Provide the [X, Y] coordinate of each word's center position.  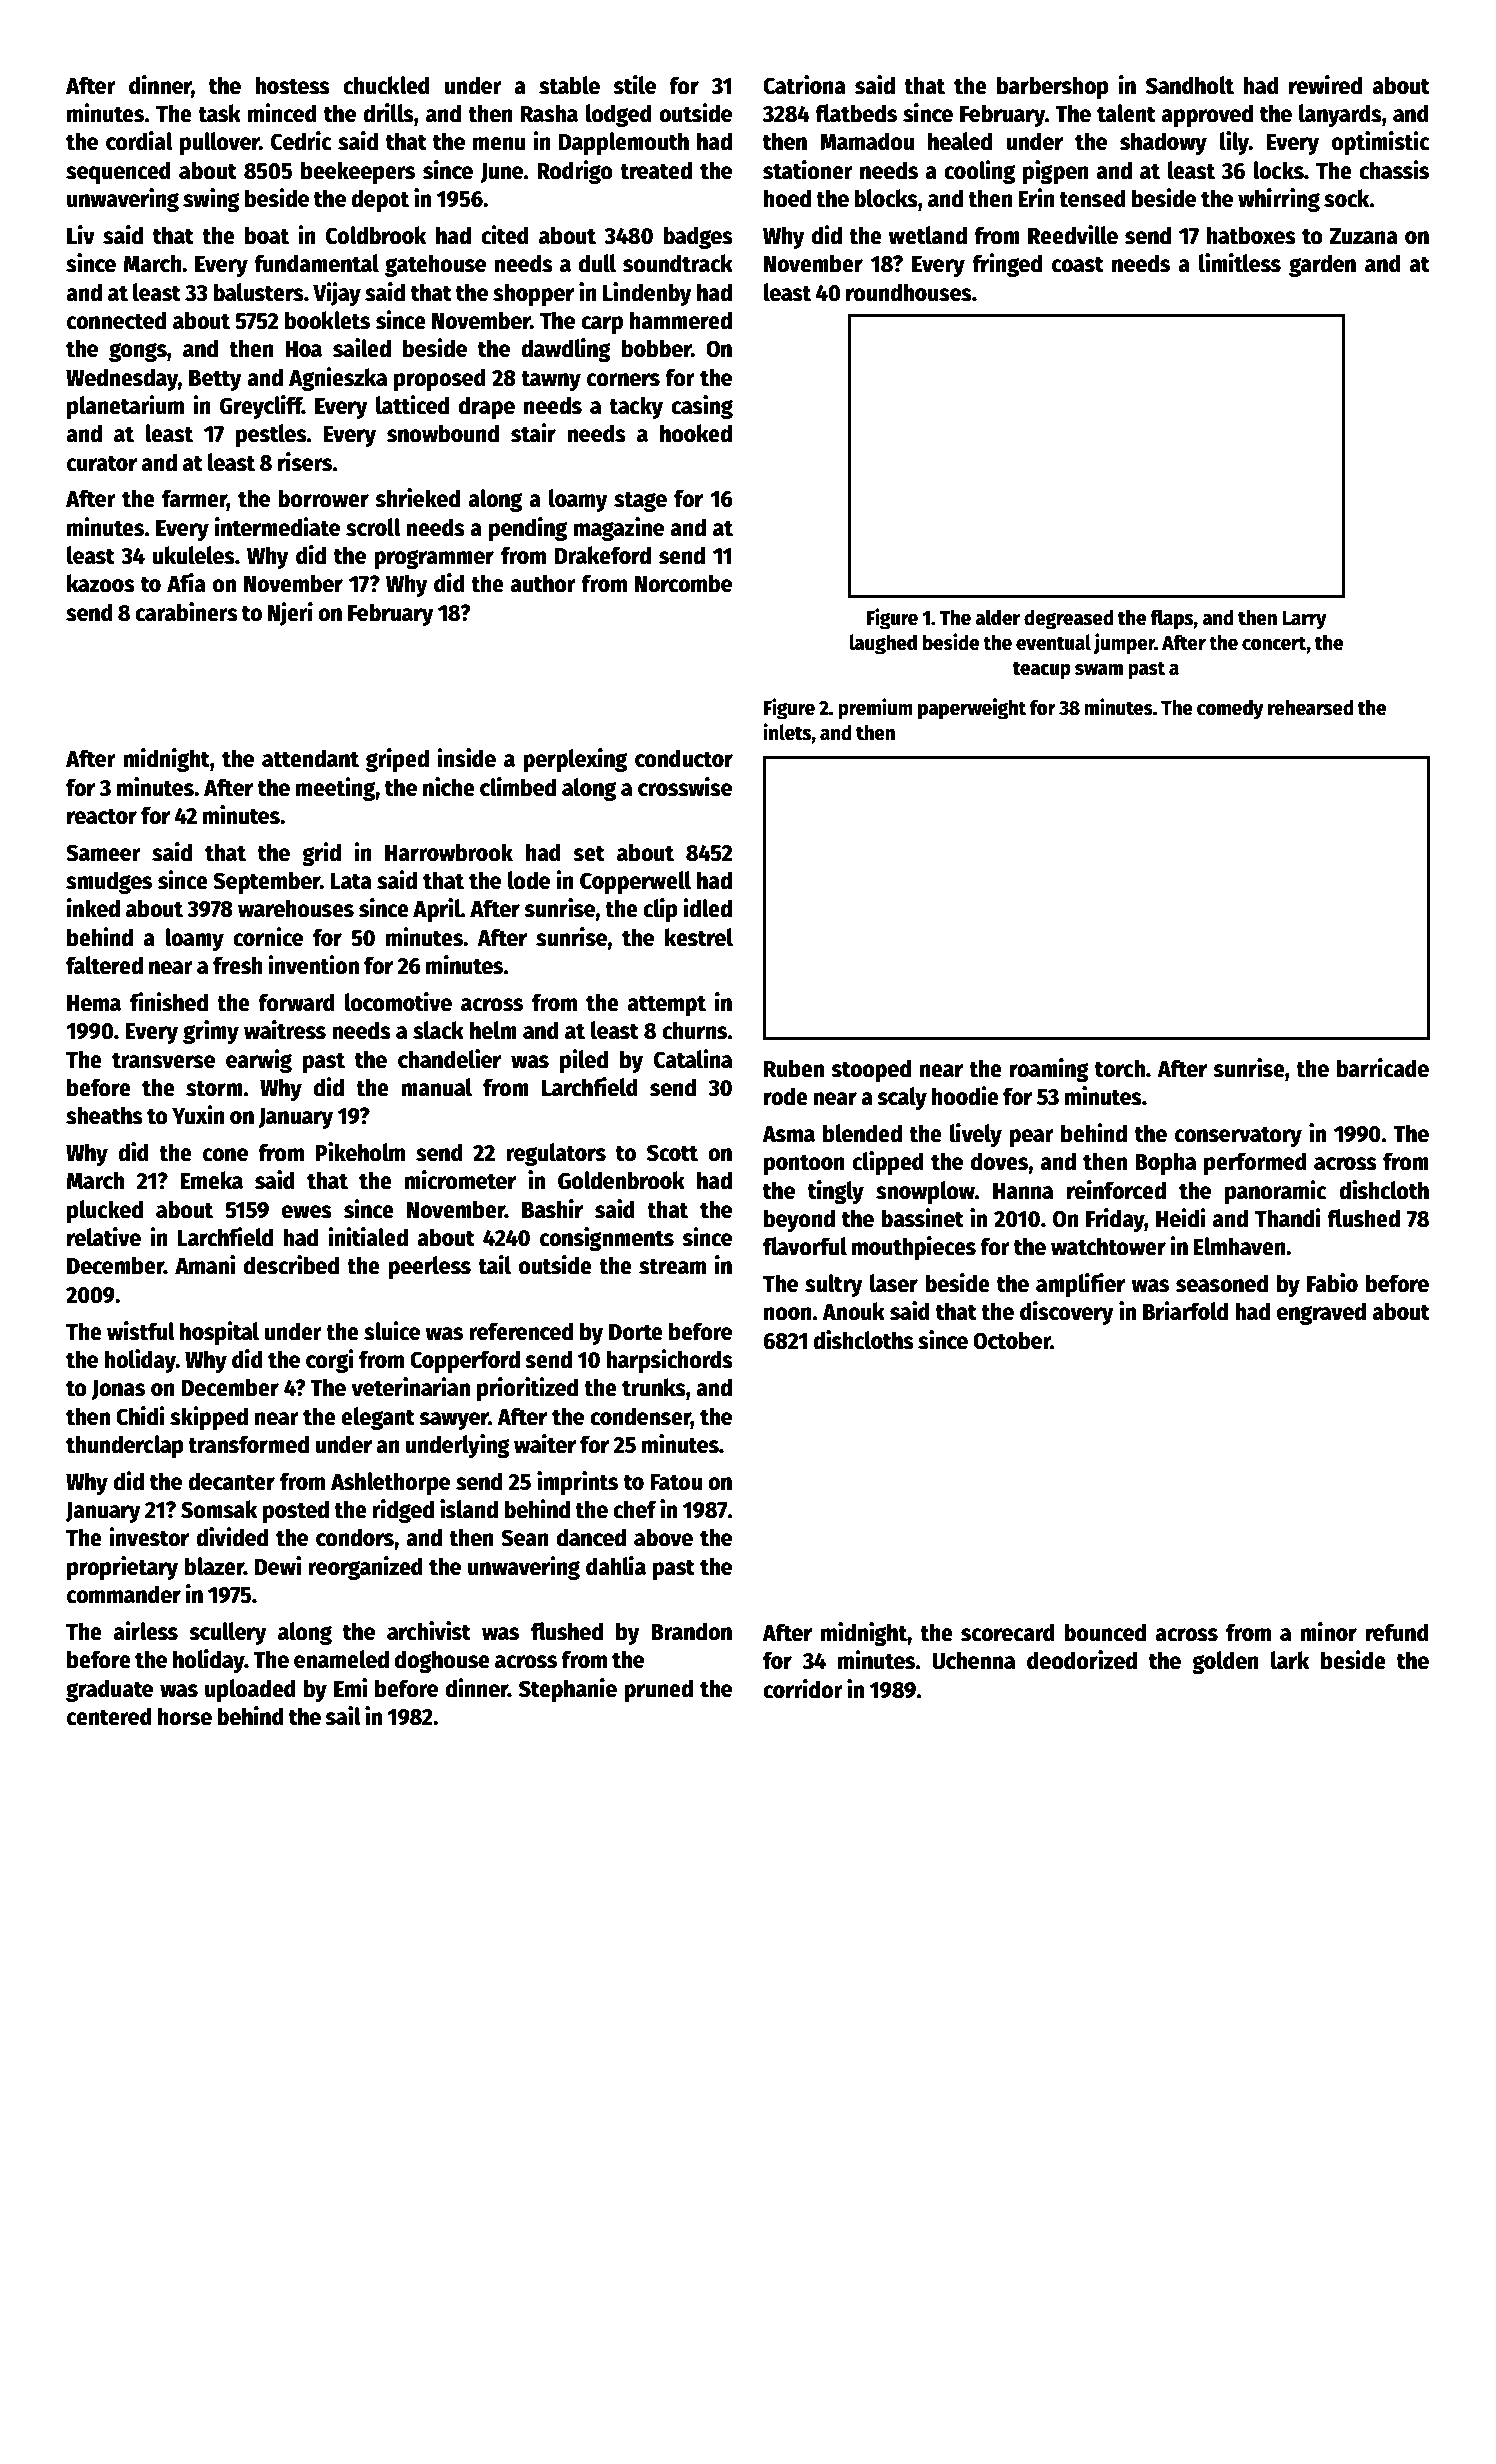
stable [569, 85]
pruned [658, 1690]
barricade [1383, 1068]
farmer [194, 499]
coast [1078, 264]
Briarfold [1185, 1311]
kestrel [699, 937]
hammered [681, 320]
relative [104, 1237]
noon [788, 1314]
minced [282, 113]
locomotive [398, 1002]
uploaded [250, 1690]
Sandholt [1190, 85]
